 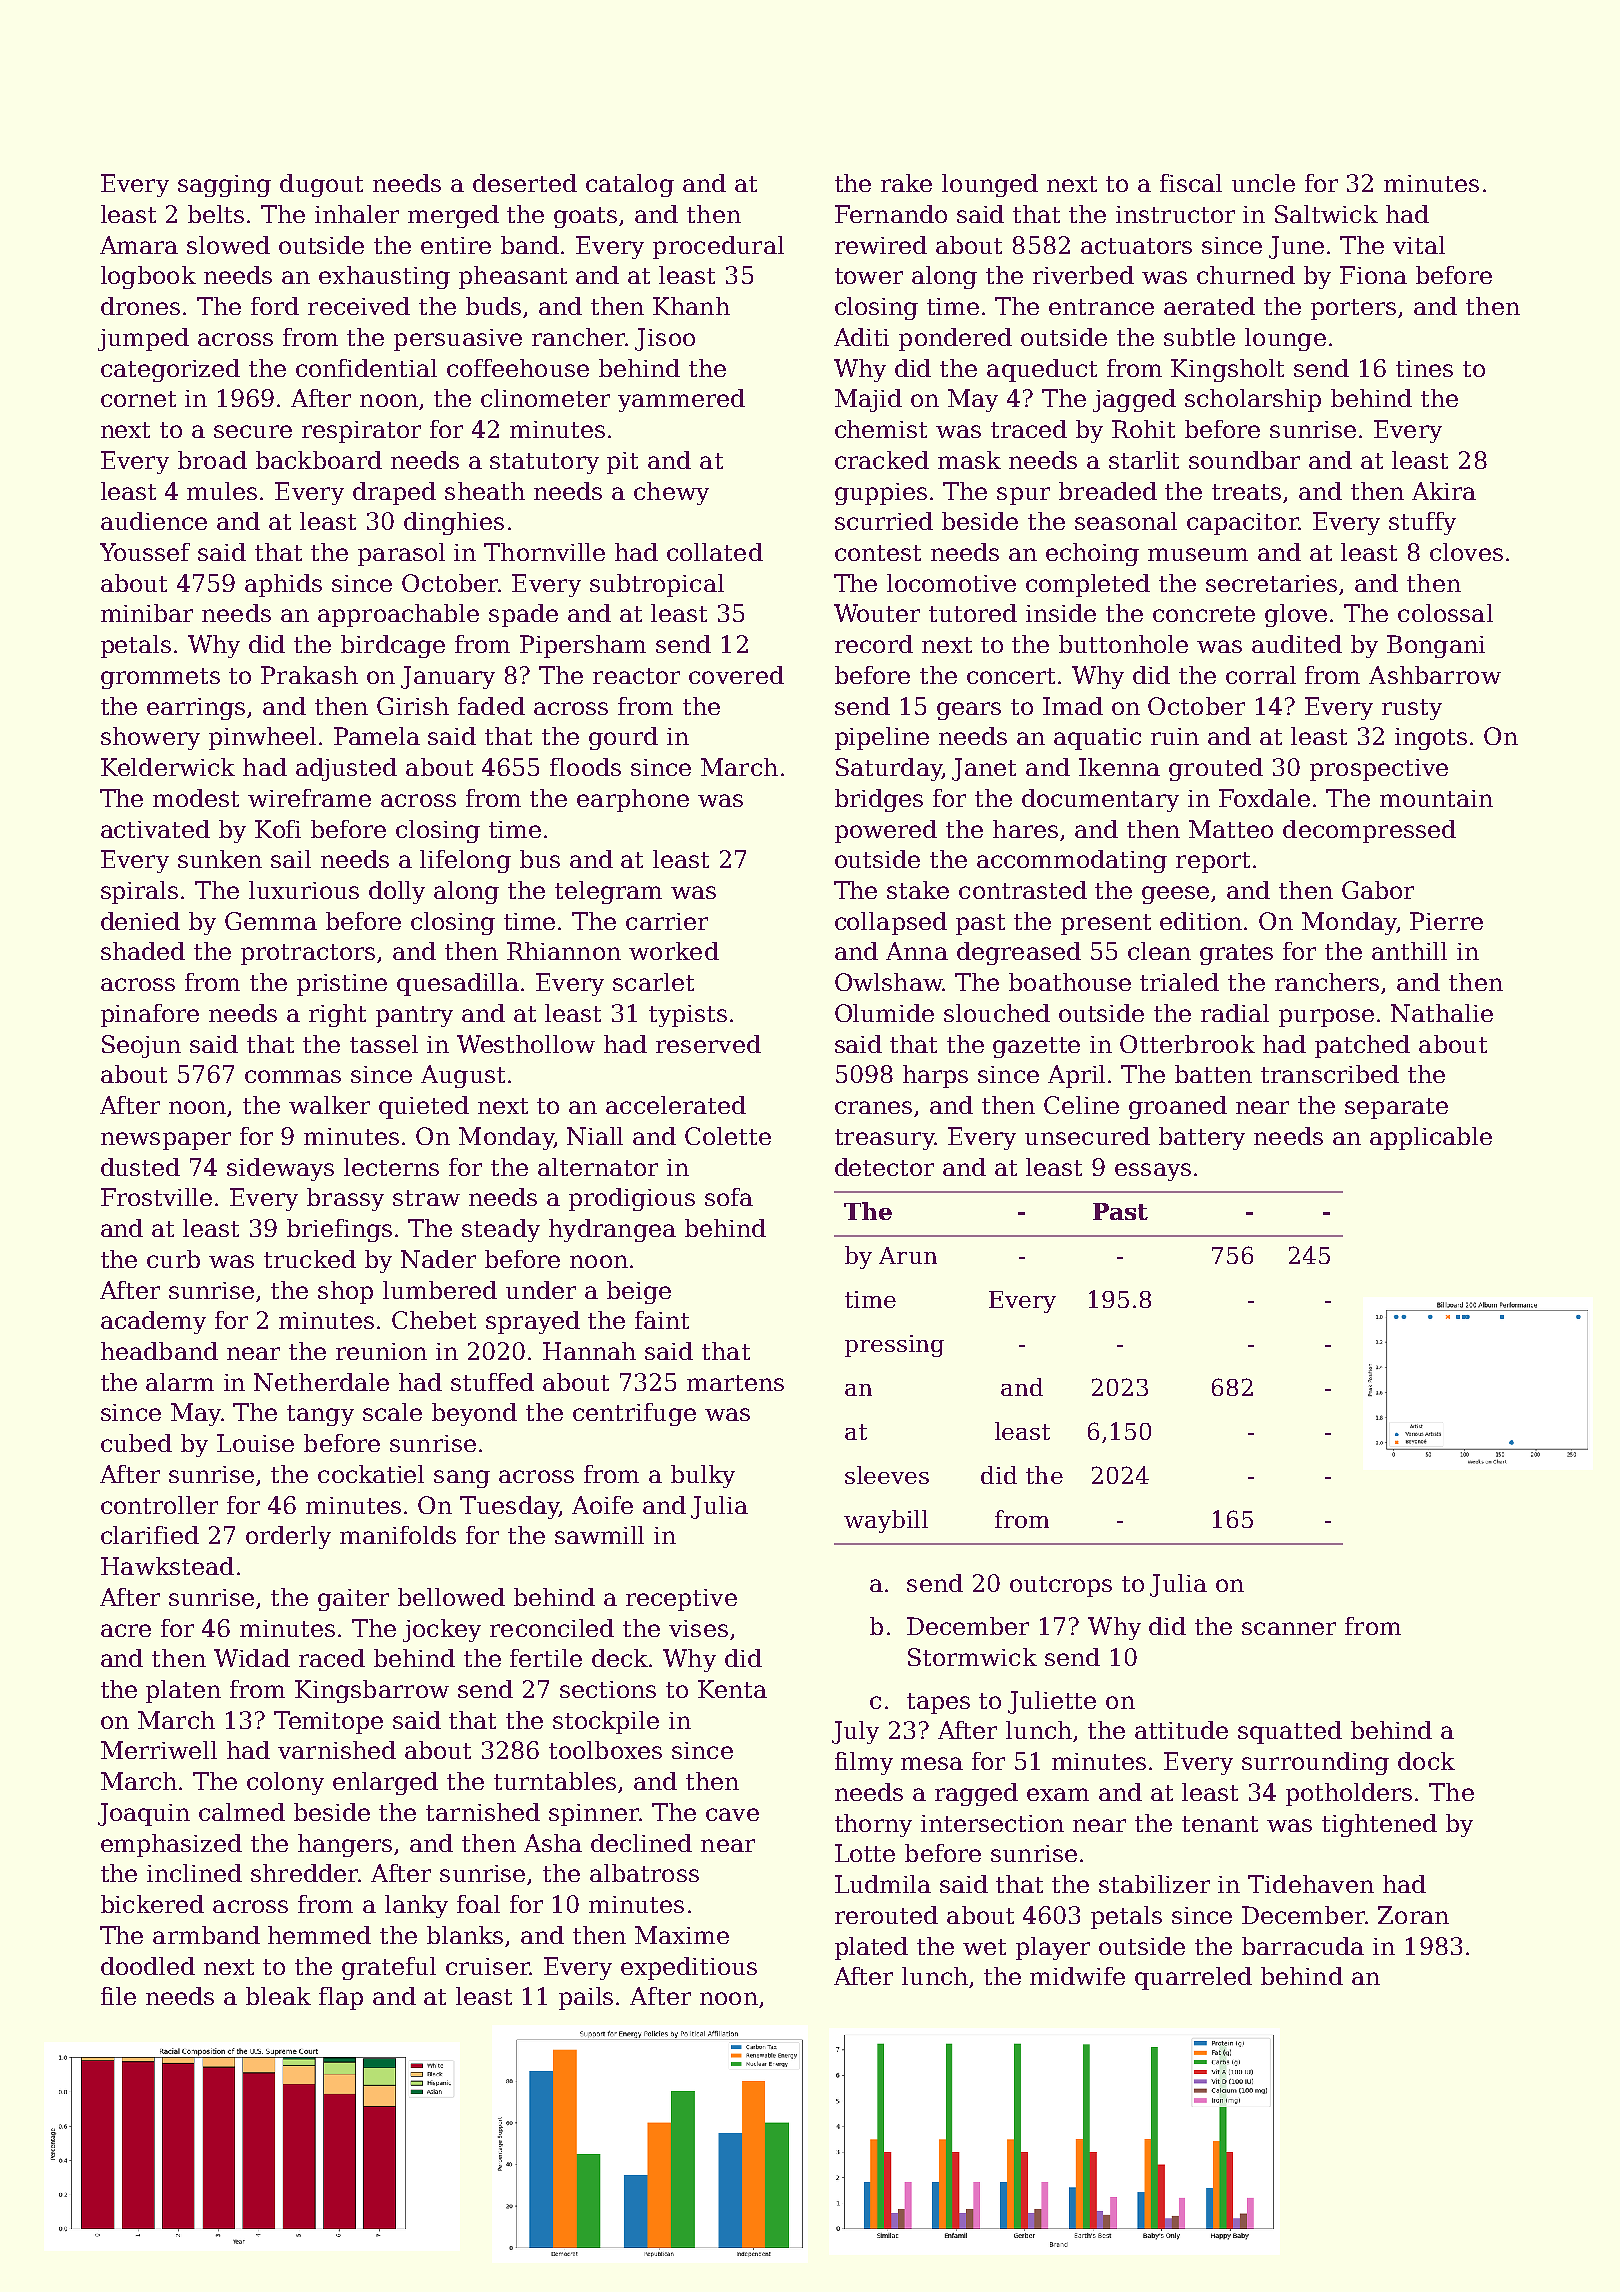 I want to click on Pipersham, so click(x=583, y=646).
